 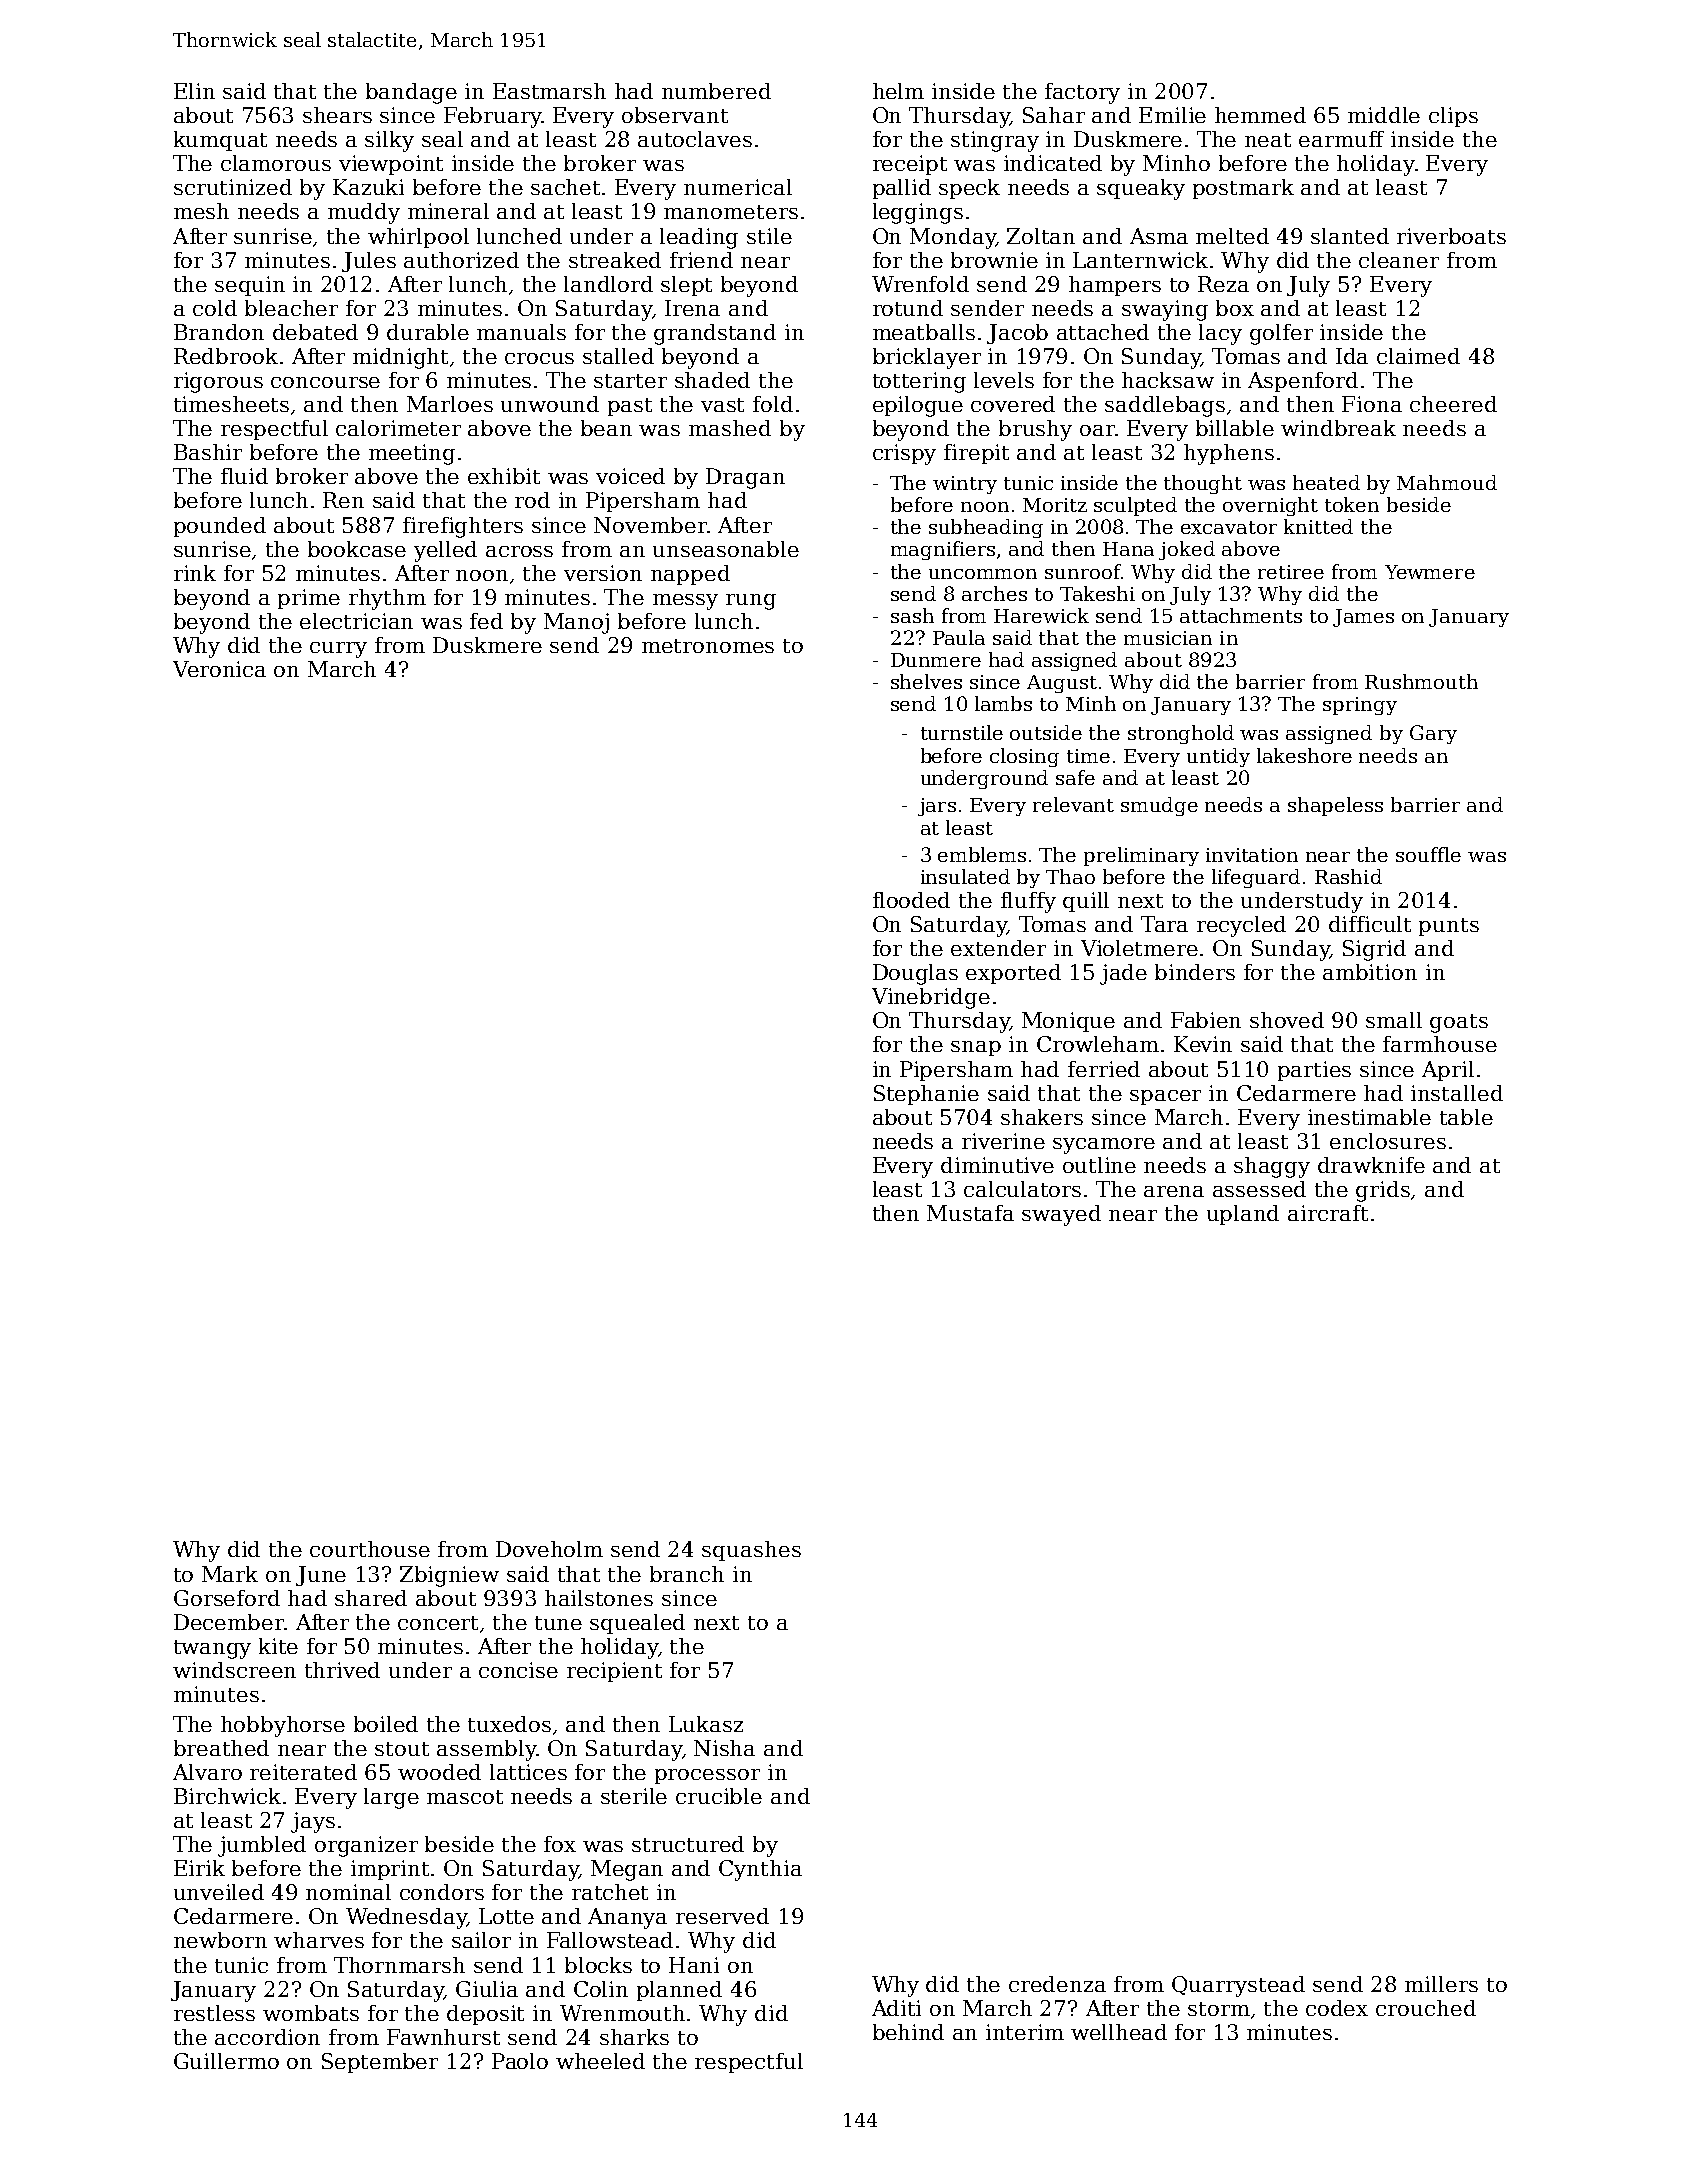 What do you see at coordinates (364, 213) in the screenshot?
I see `muddy` at bounding box center [364, 213].
